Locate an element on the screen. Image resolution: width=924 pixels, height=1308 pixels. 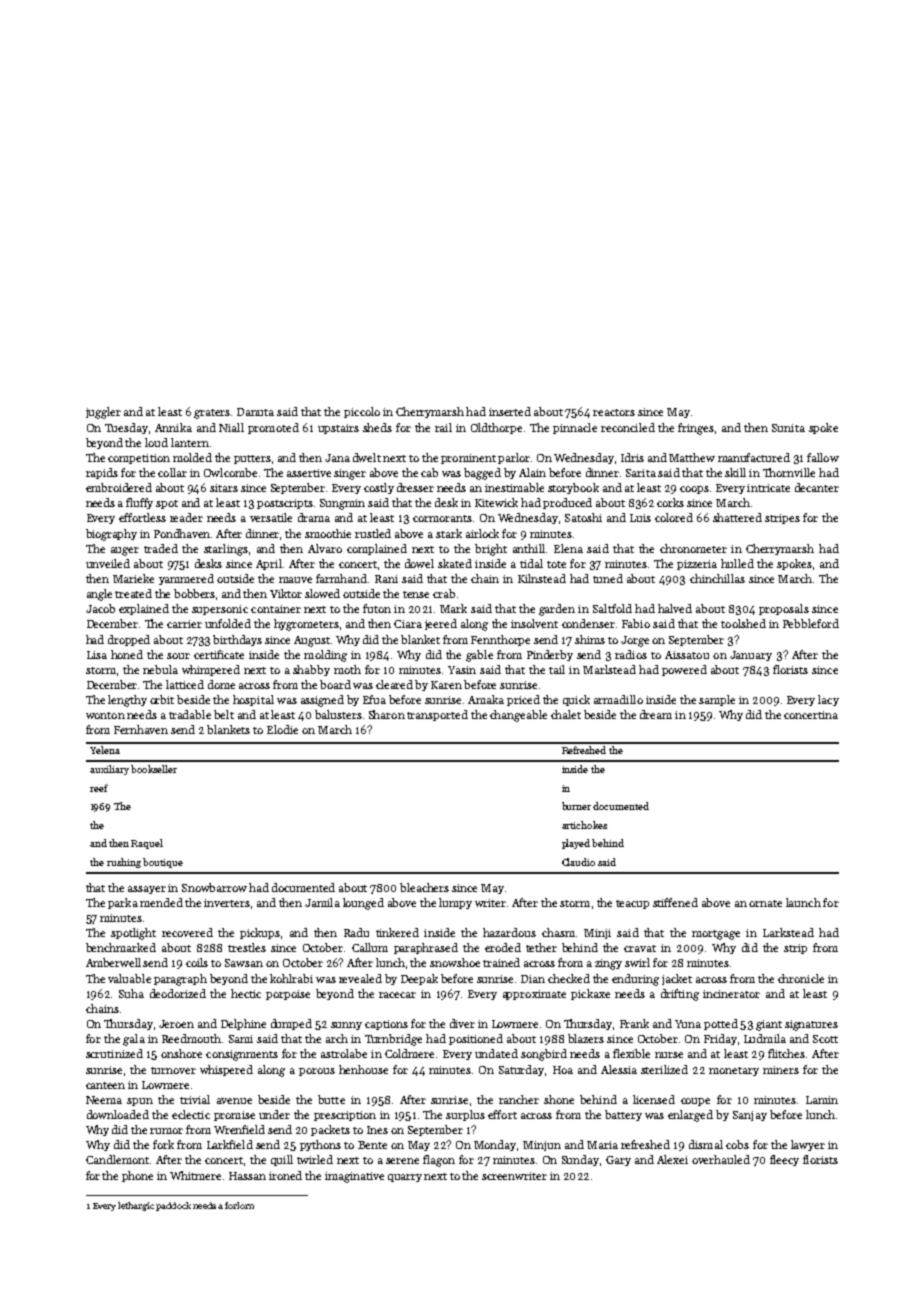
reactors is located at coordinates (614, 412).
